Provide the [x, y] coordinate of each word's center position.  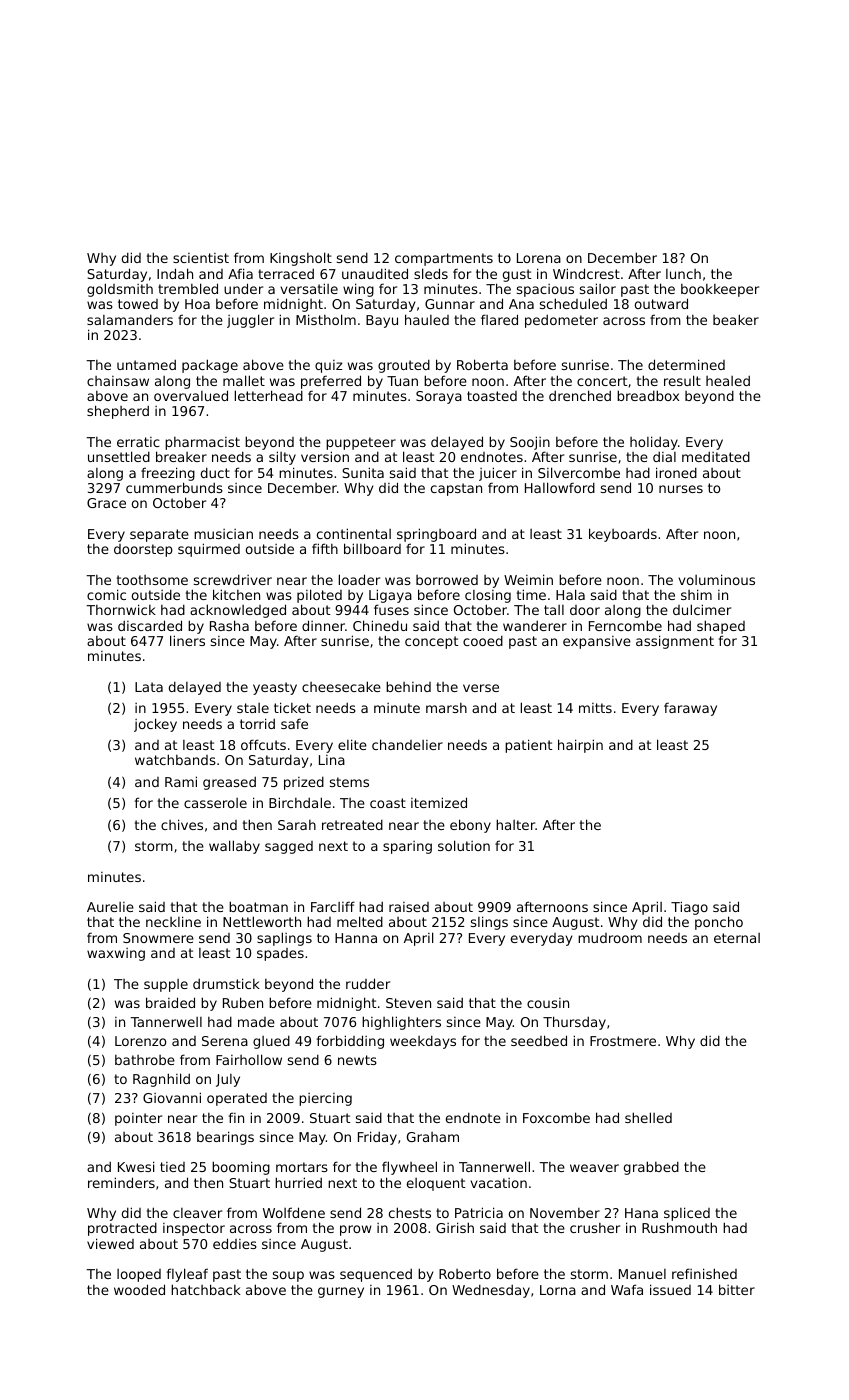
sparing [407, 847]
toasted [492, 396]
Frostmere [623, 1041]
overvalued [191, 395]
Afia [240, 273]
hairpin [580, 746]
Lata [149, 687]
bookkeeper [720, 290]
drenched [580, 395]
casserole [215, 803]
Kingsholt [301, 259]
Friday [377, 1138]
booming [241, 1168]
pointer [138, 1119]
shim [696, 594]
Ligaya [390, 596]
